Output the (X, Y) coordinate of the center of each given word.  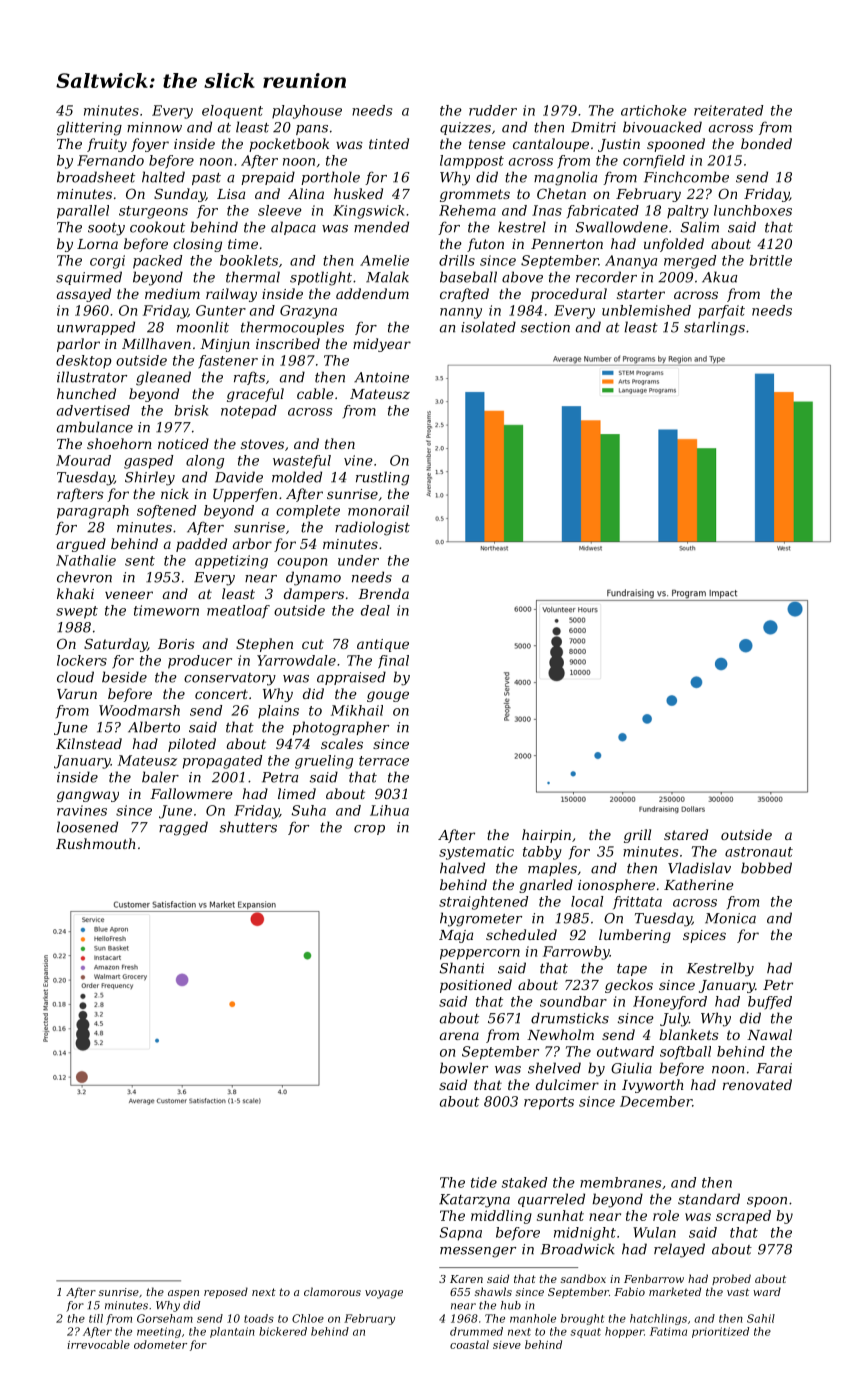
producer (200, 662)
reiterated (728, 110)
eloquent (232, 112)
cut (313, 644)
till (96, 1318)
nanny (461, 313)
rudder (493, 110)
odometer (160, 1344)
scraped (743, 1217)
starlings (714, 328)
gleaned (163, 378)
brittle (771, 260)
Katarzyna (474, 1201)
